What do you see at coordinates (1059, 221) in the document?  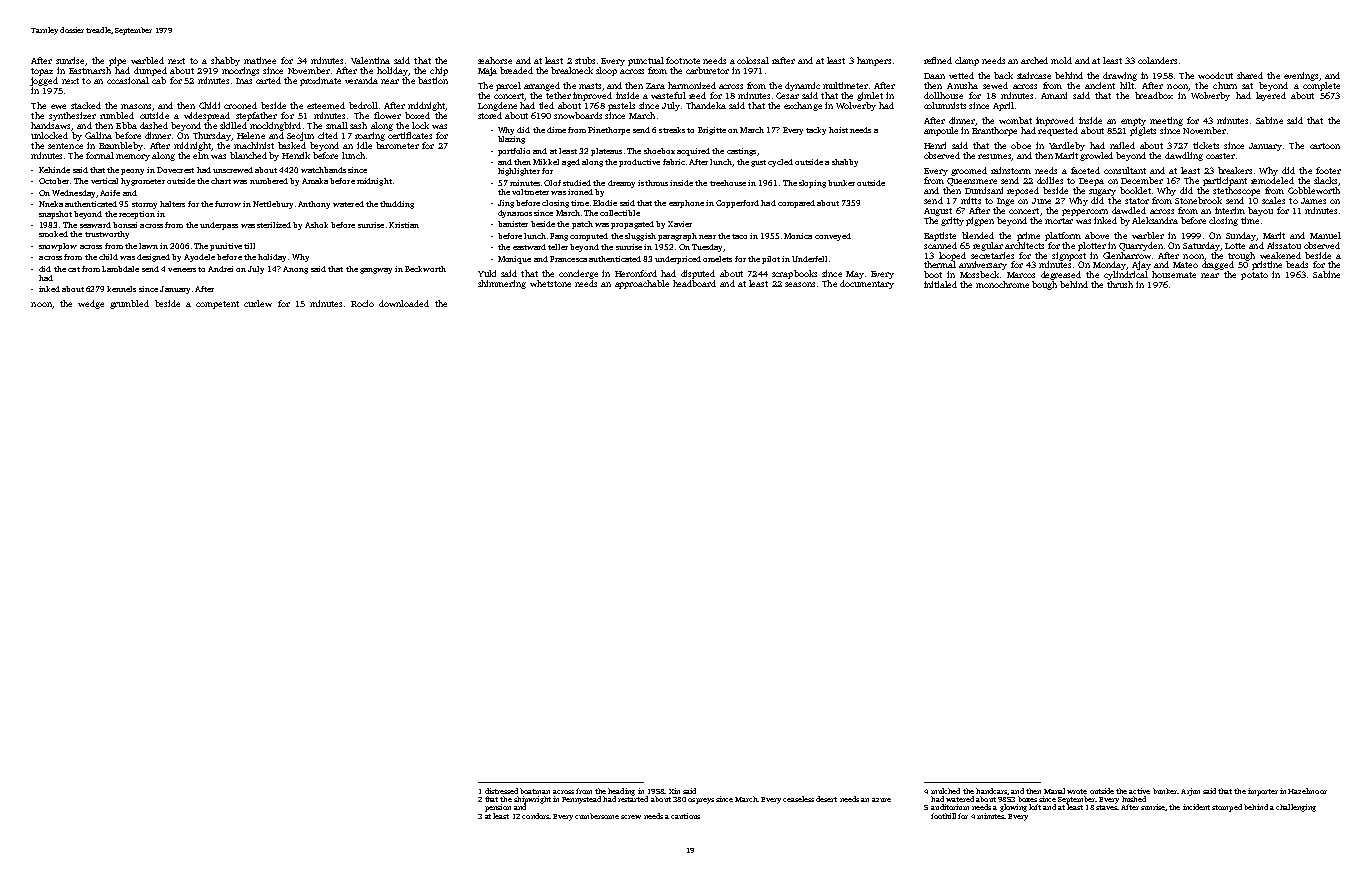 I see `mortar` at bounding box center [1059, 221].
